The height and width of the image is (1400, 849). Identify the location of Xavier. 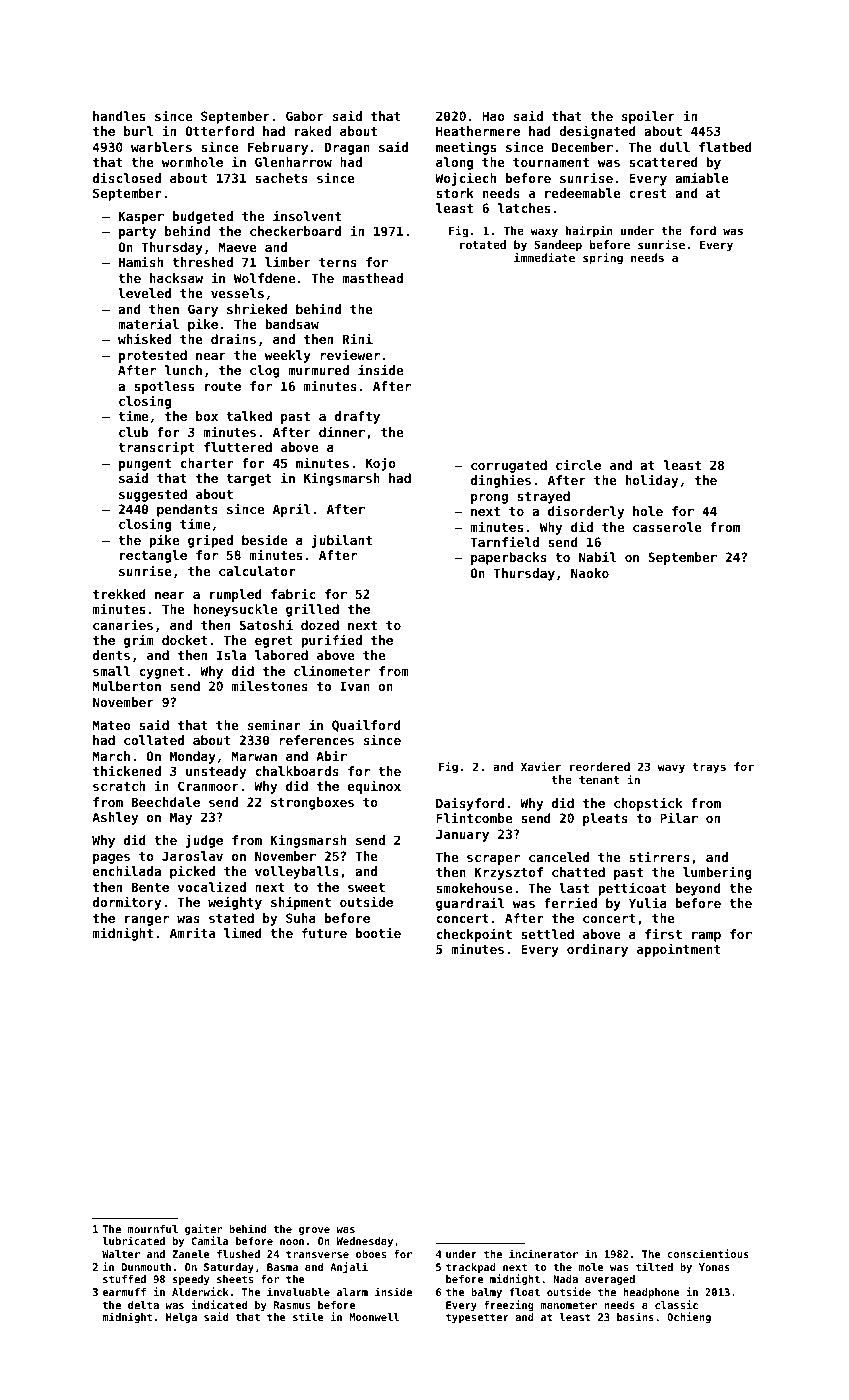
(541, 766).
